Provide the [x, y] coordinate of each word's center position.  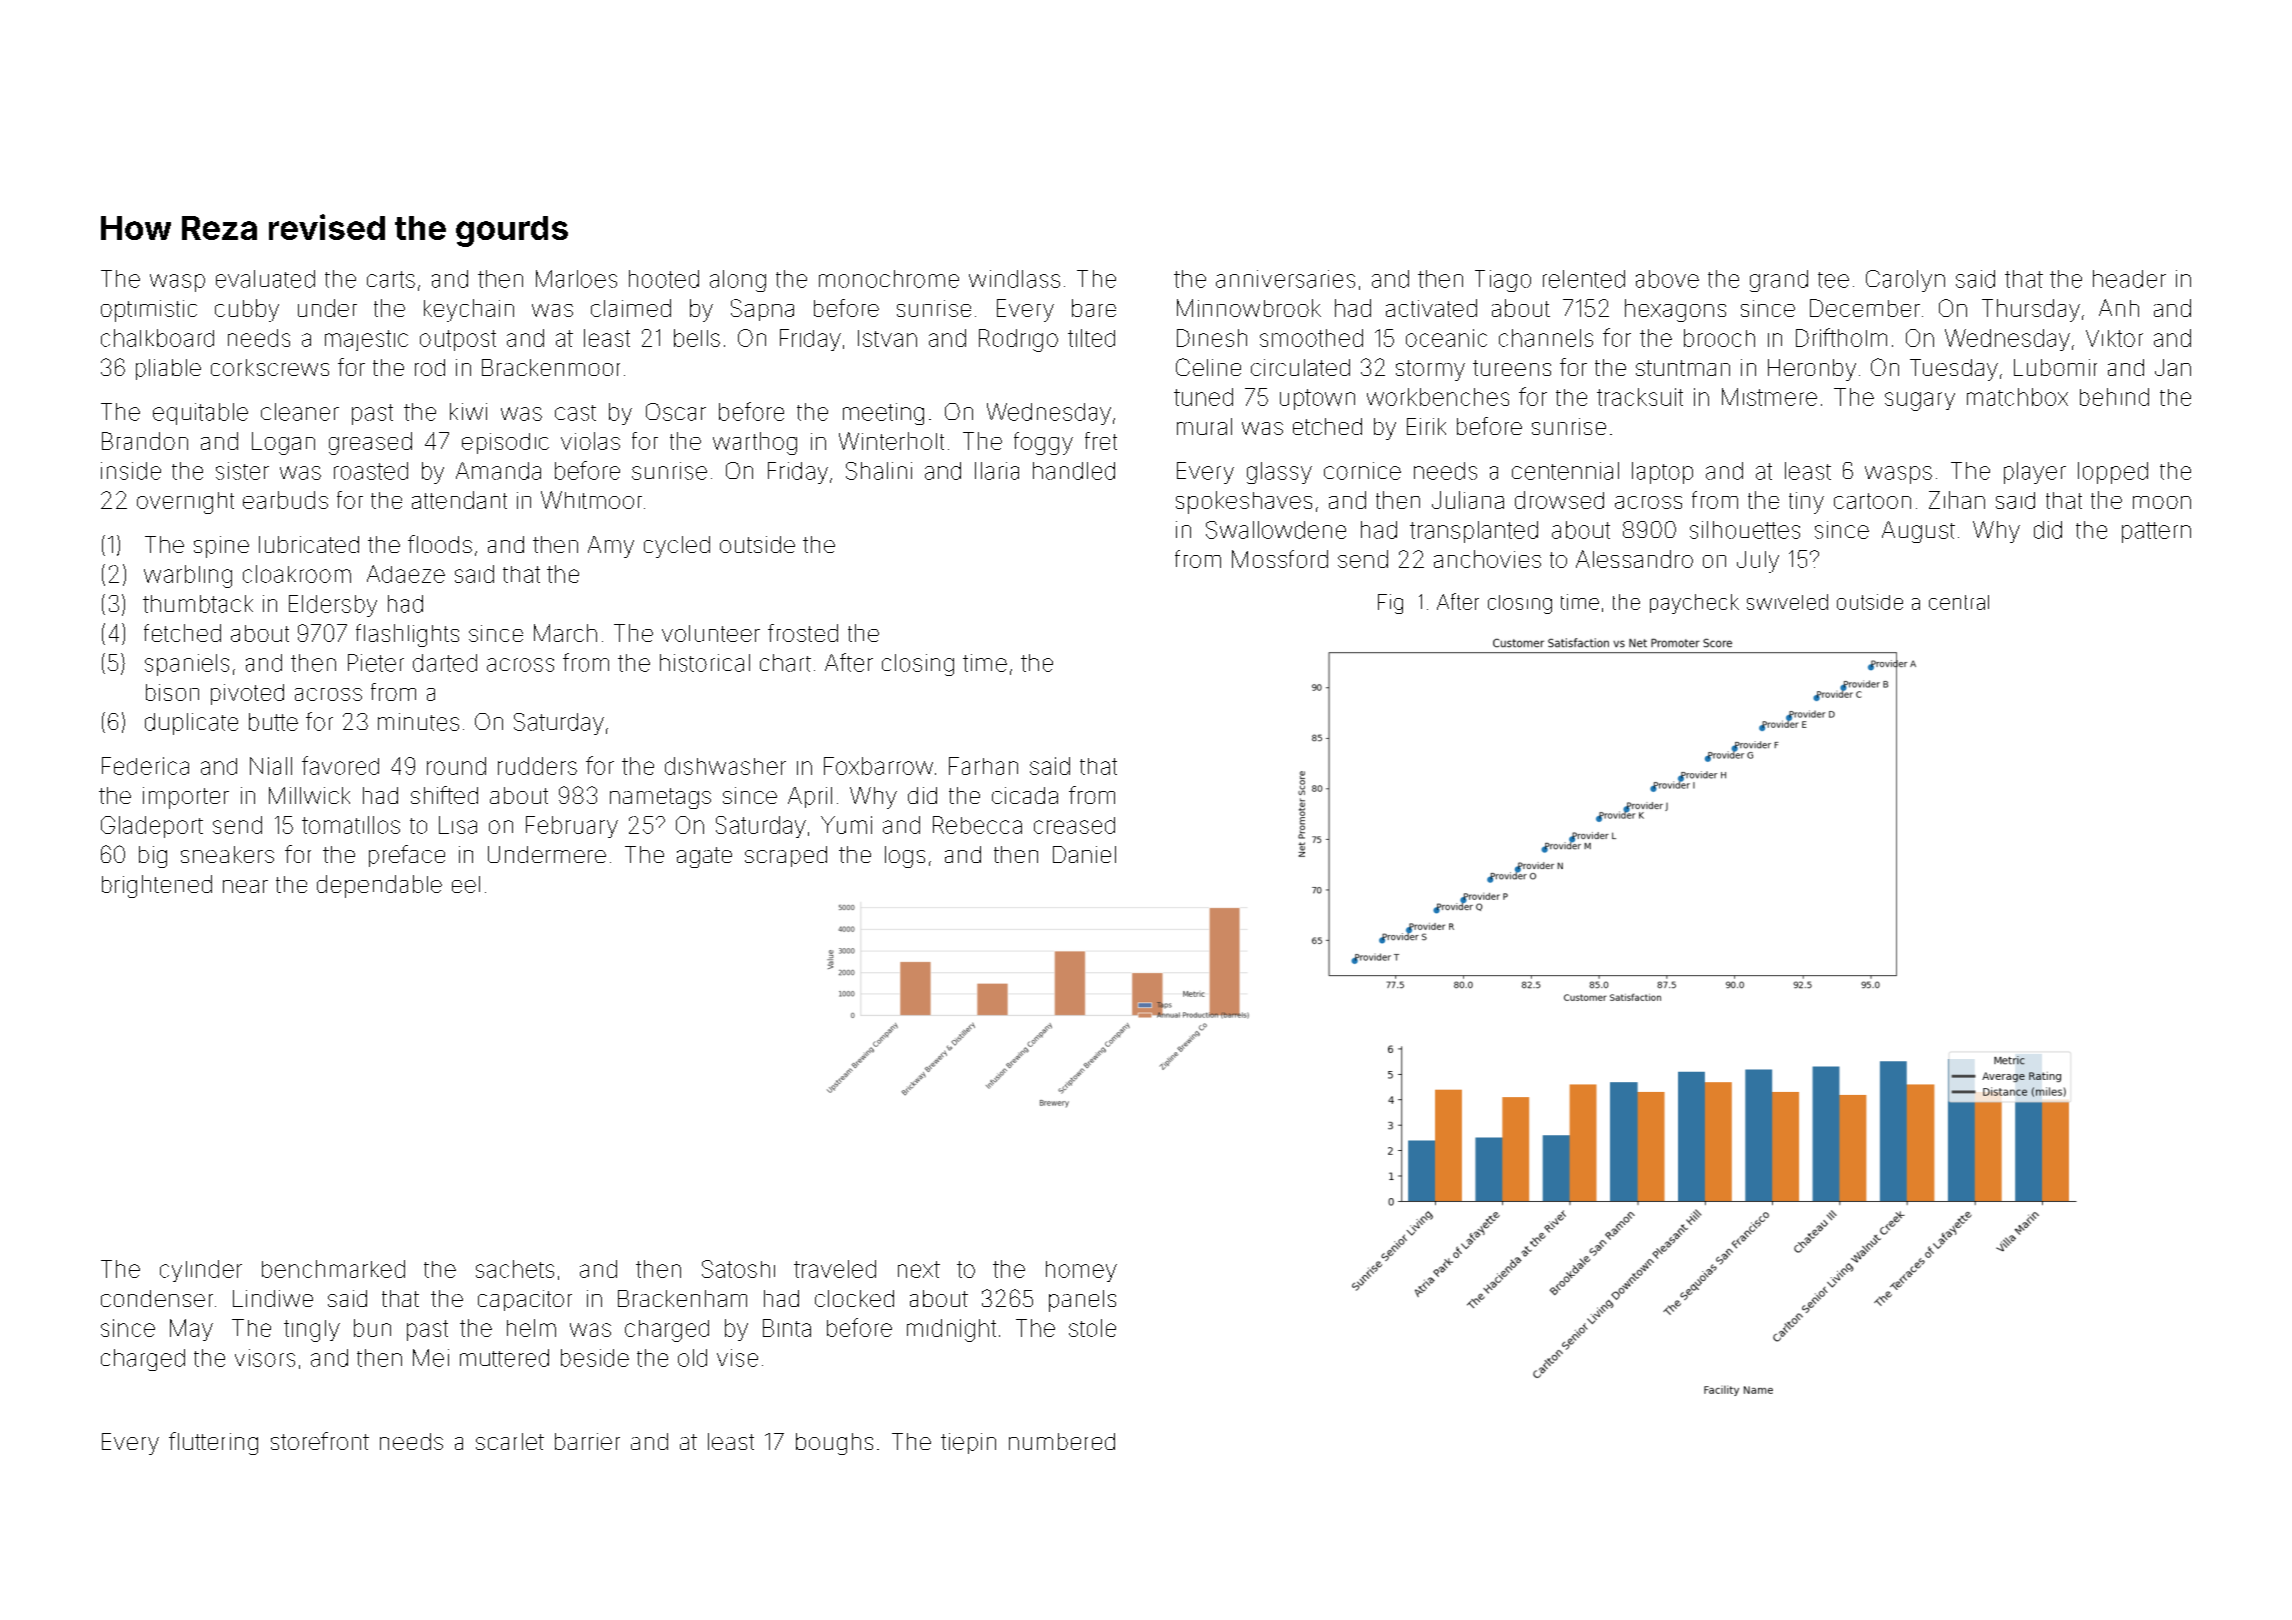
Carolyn [1905, 281]
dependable [379, 886]
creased [1074, 825]
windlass [1014, 279]
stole [1092, 1328]
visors [265, 1358]
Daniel [1084, 854]
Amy [611, 547]
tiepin [968, 1443]
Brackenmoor [551, 367]
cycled [677, 547]
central [1959, 602]
